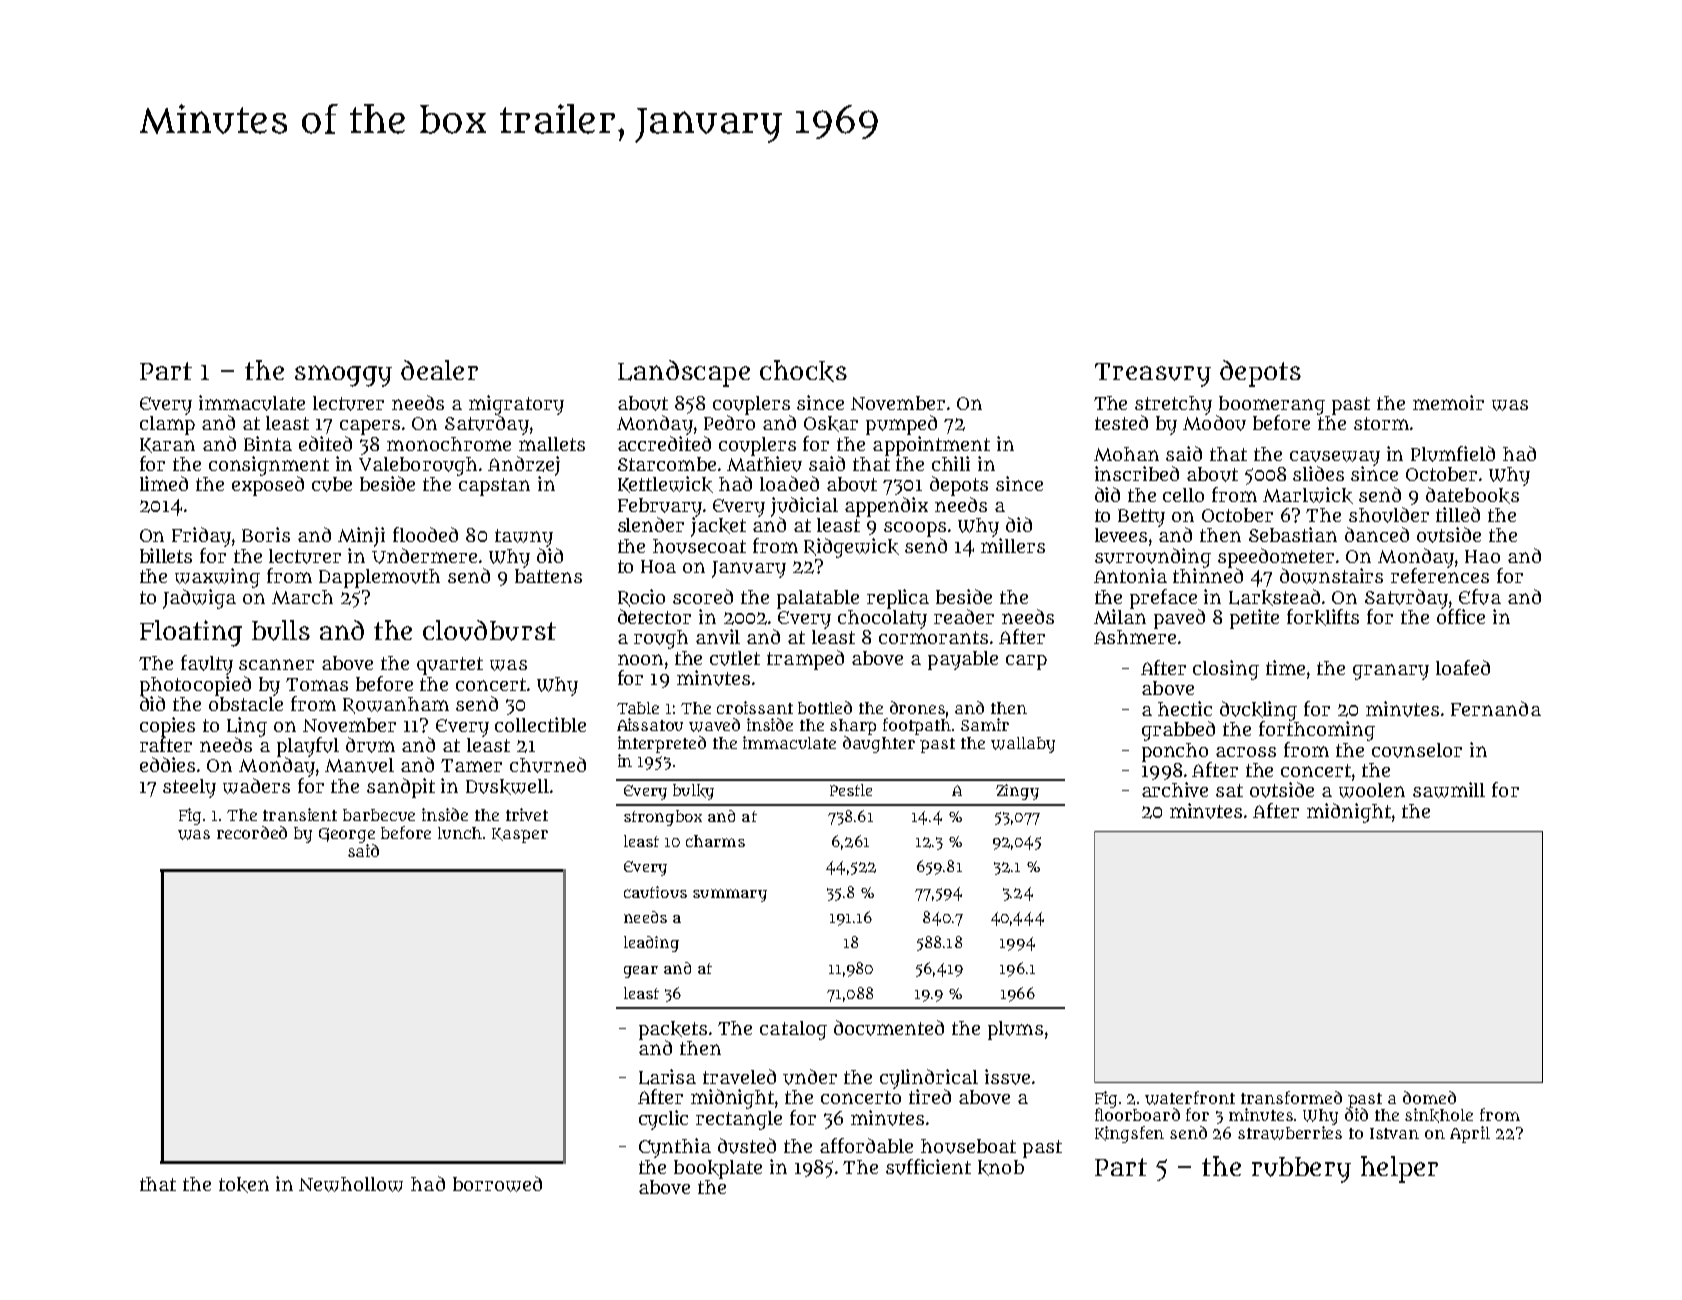 The image size is (1682, 1300). What do you see at coordinates (673, 1030) in the image?
I see `packets` at bounding box center [673, 1030].
